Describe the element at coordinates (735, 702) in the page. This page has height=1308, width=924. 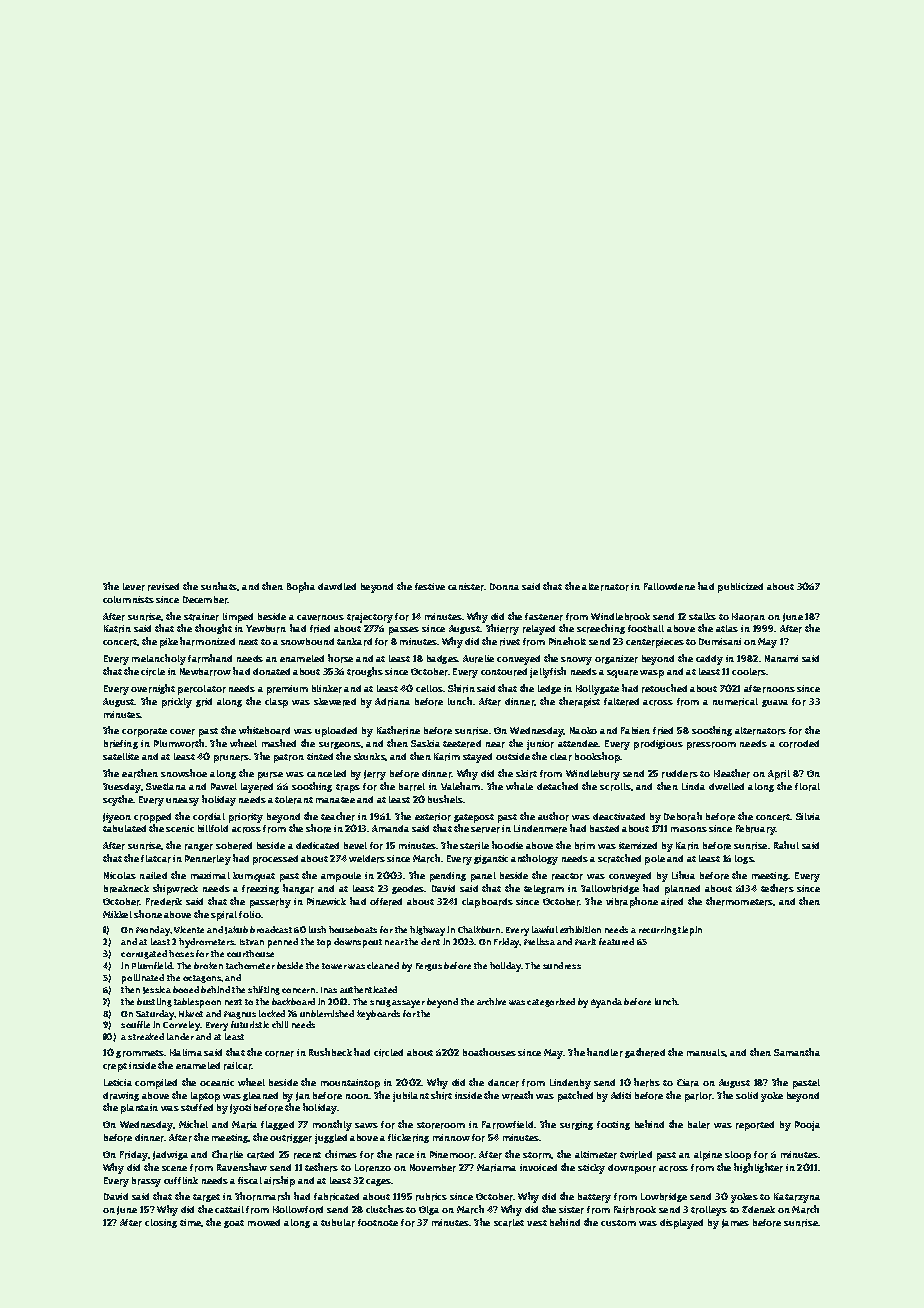
I see `numerical` at that location.
